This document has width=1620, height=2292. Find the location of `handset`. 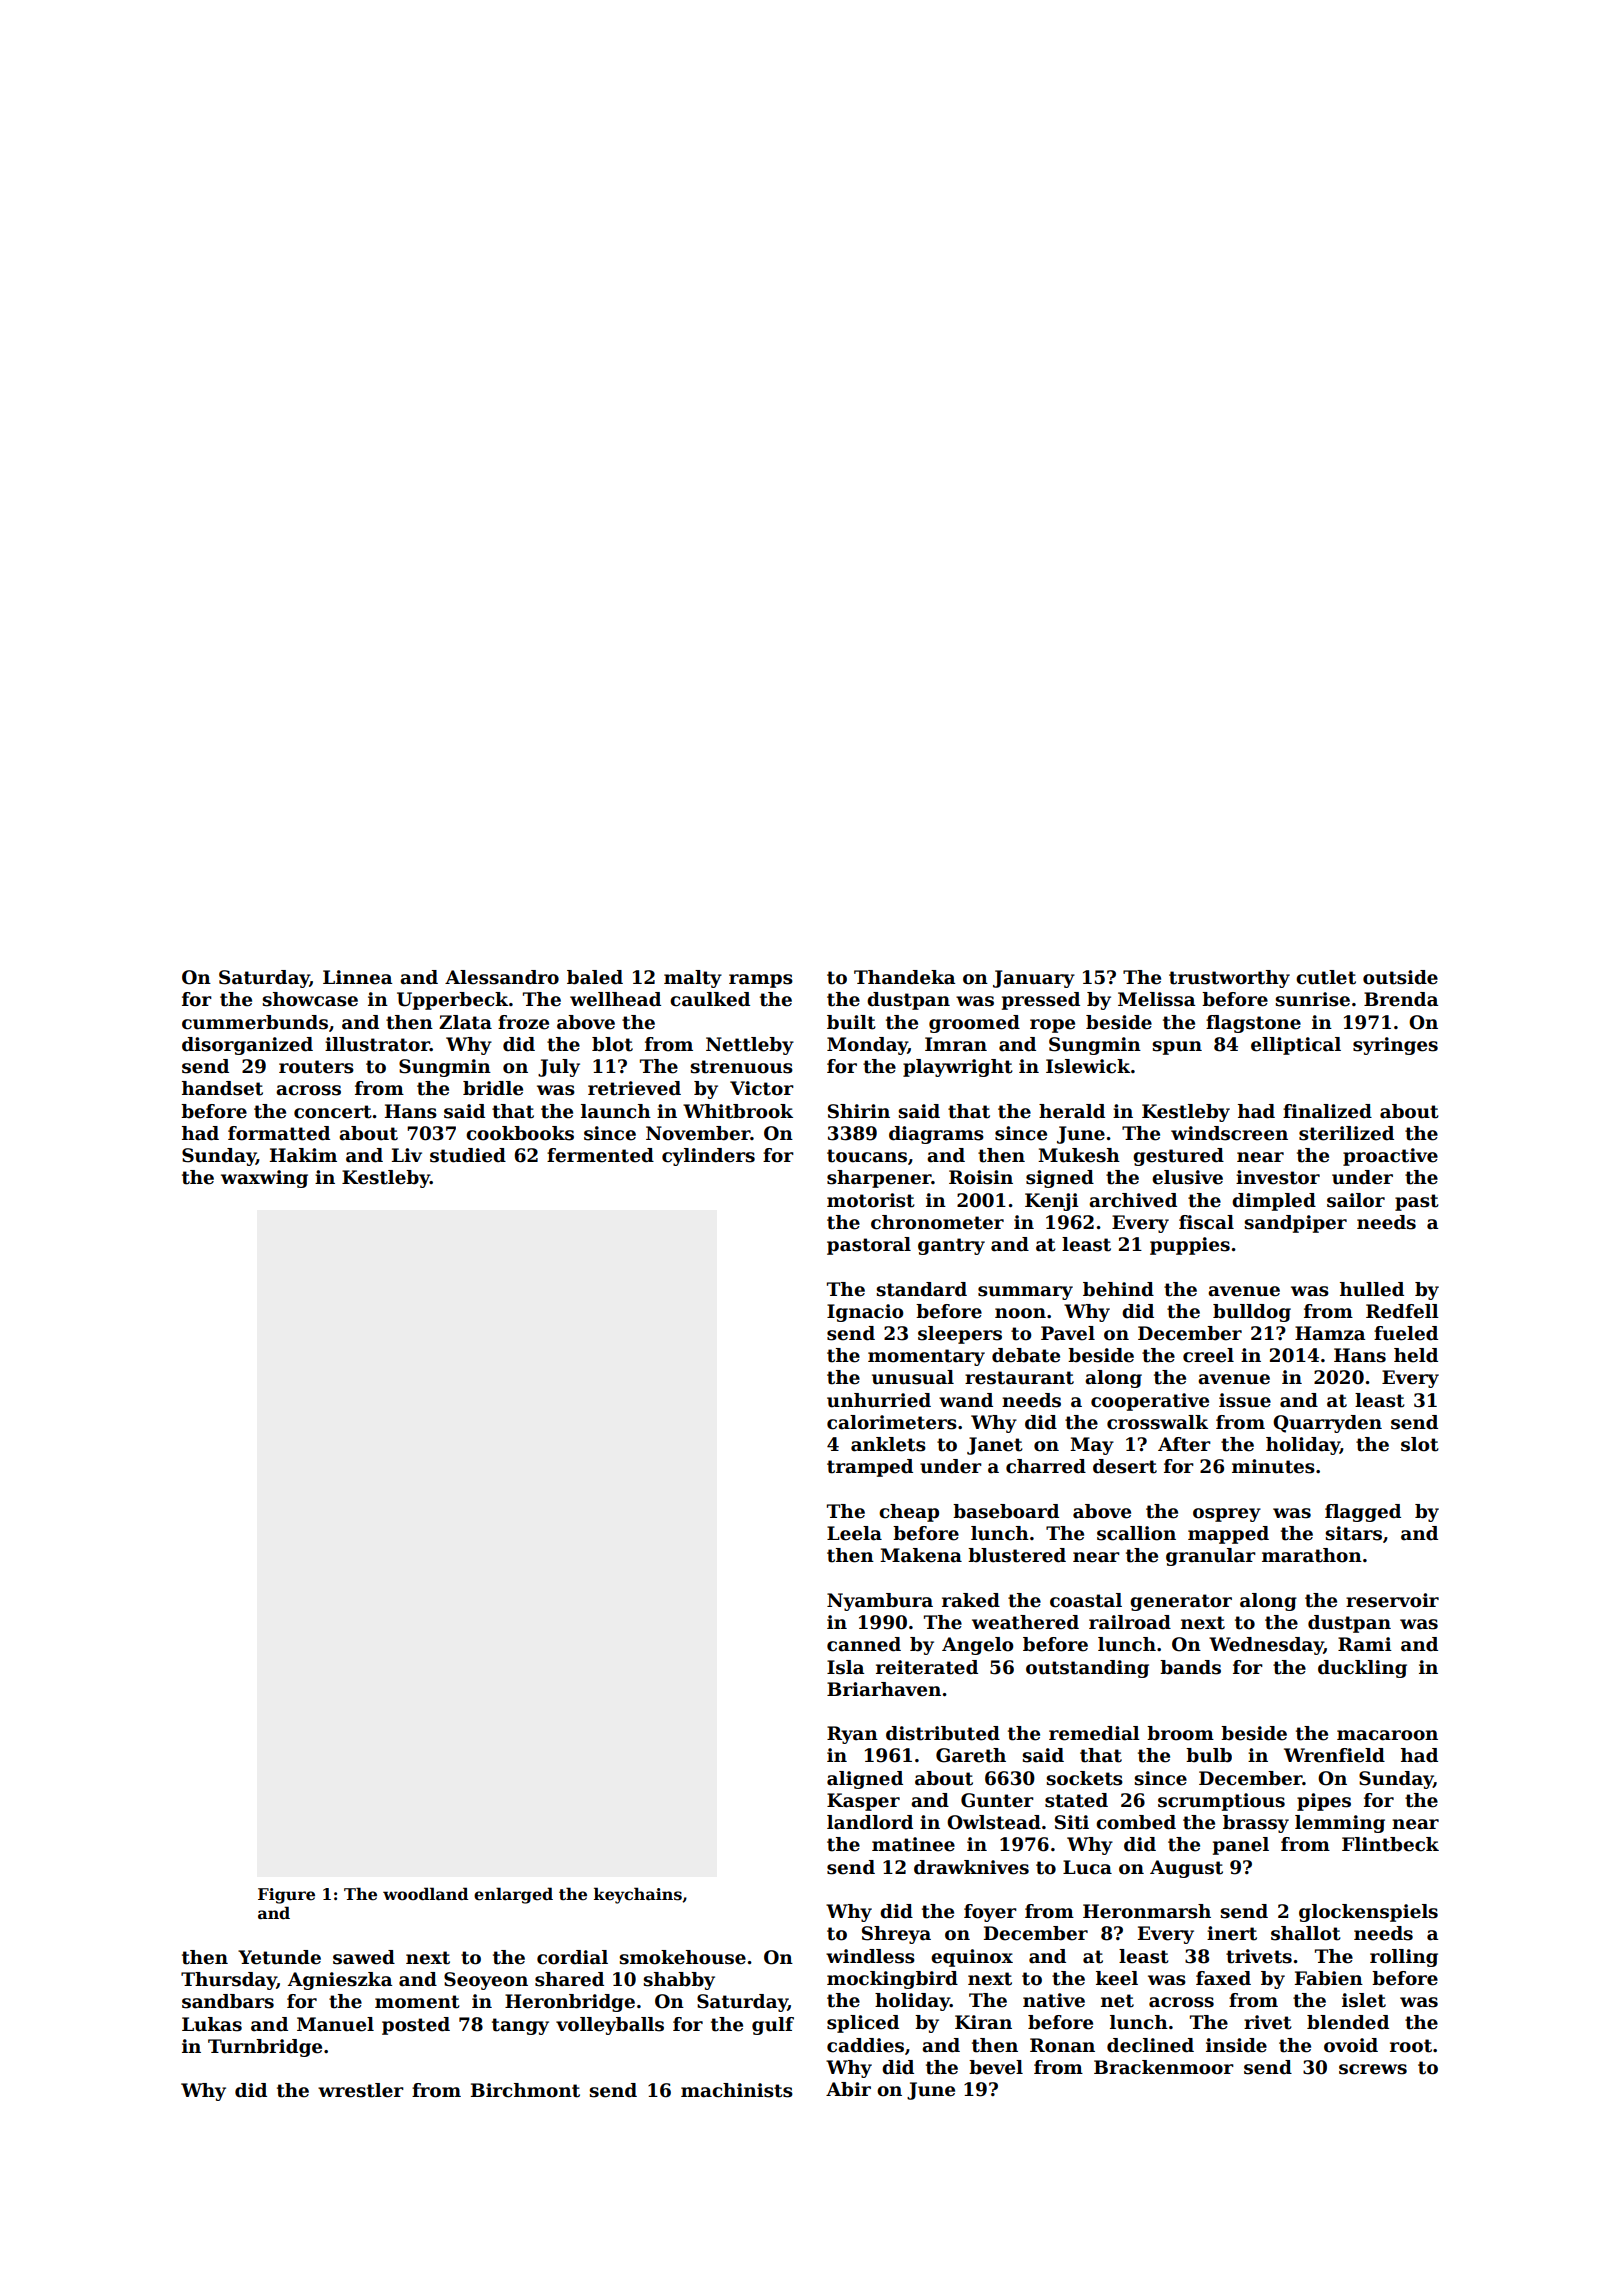

handset is located at coordinates (222, 1088).
